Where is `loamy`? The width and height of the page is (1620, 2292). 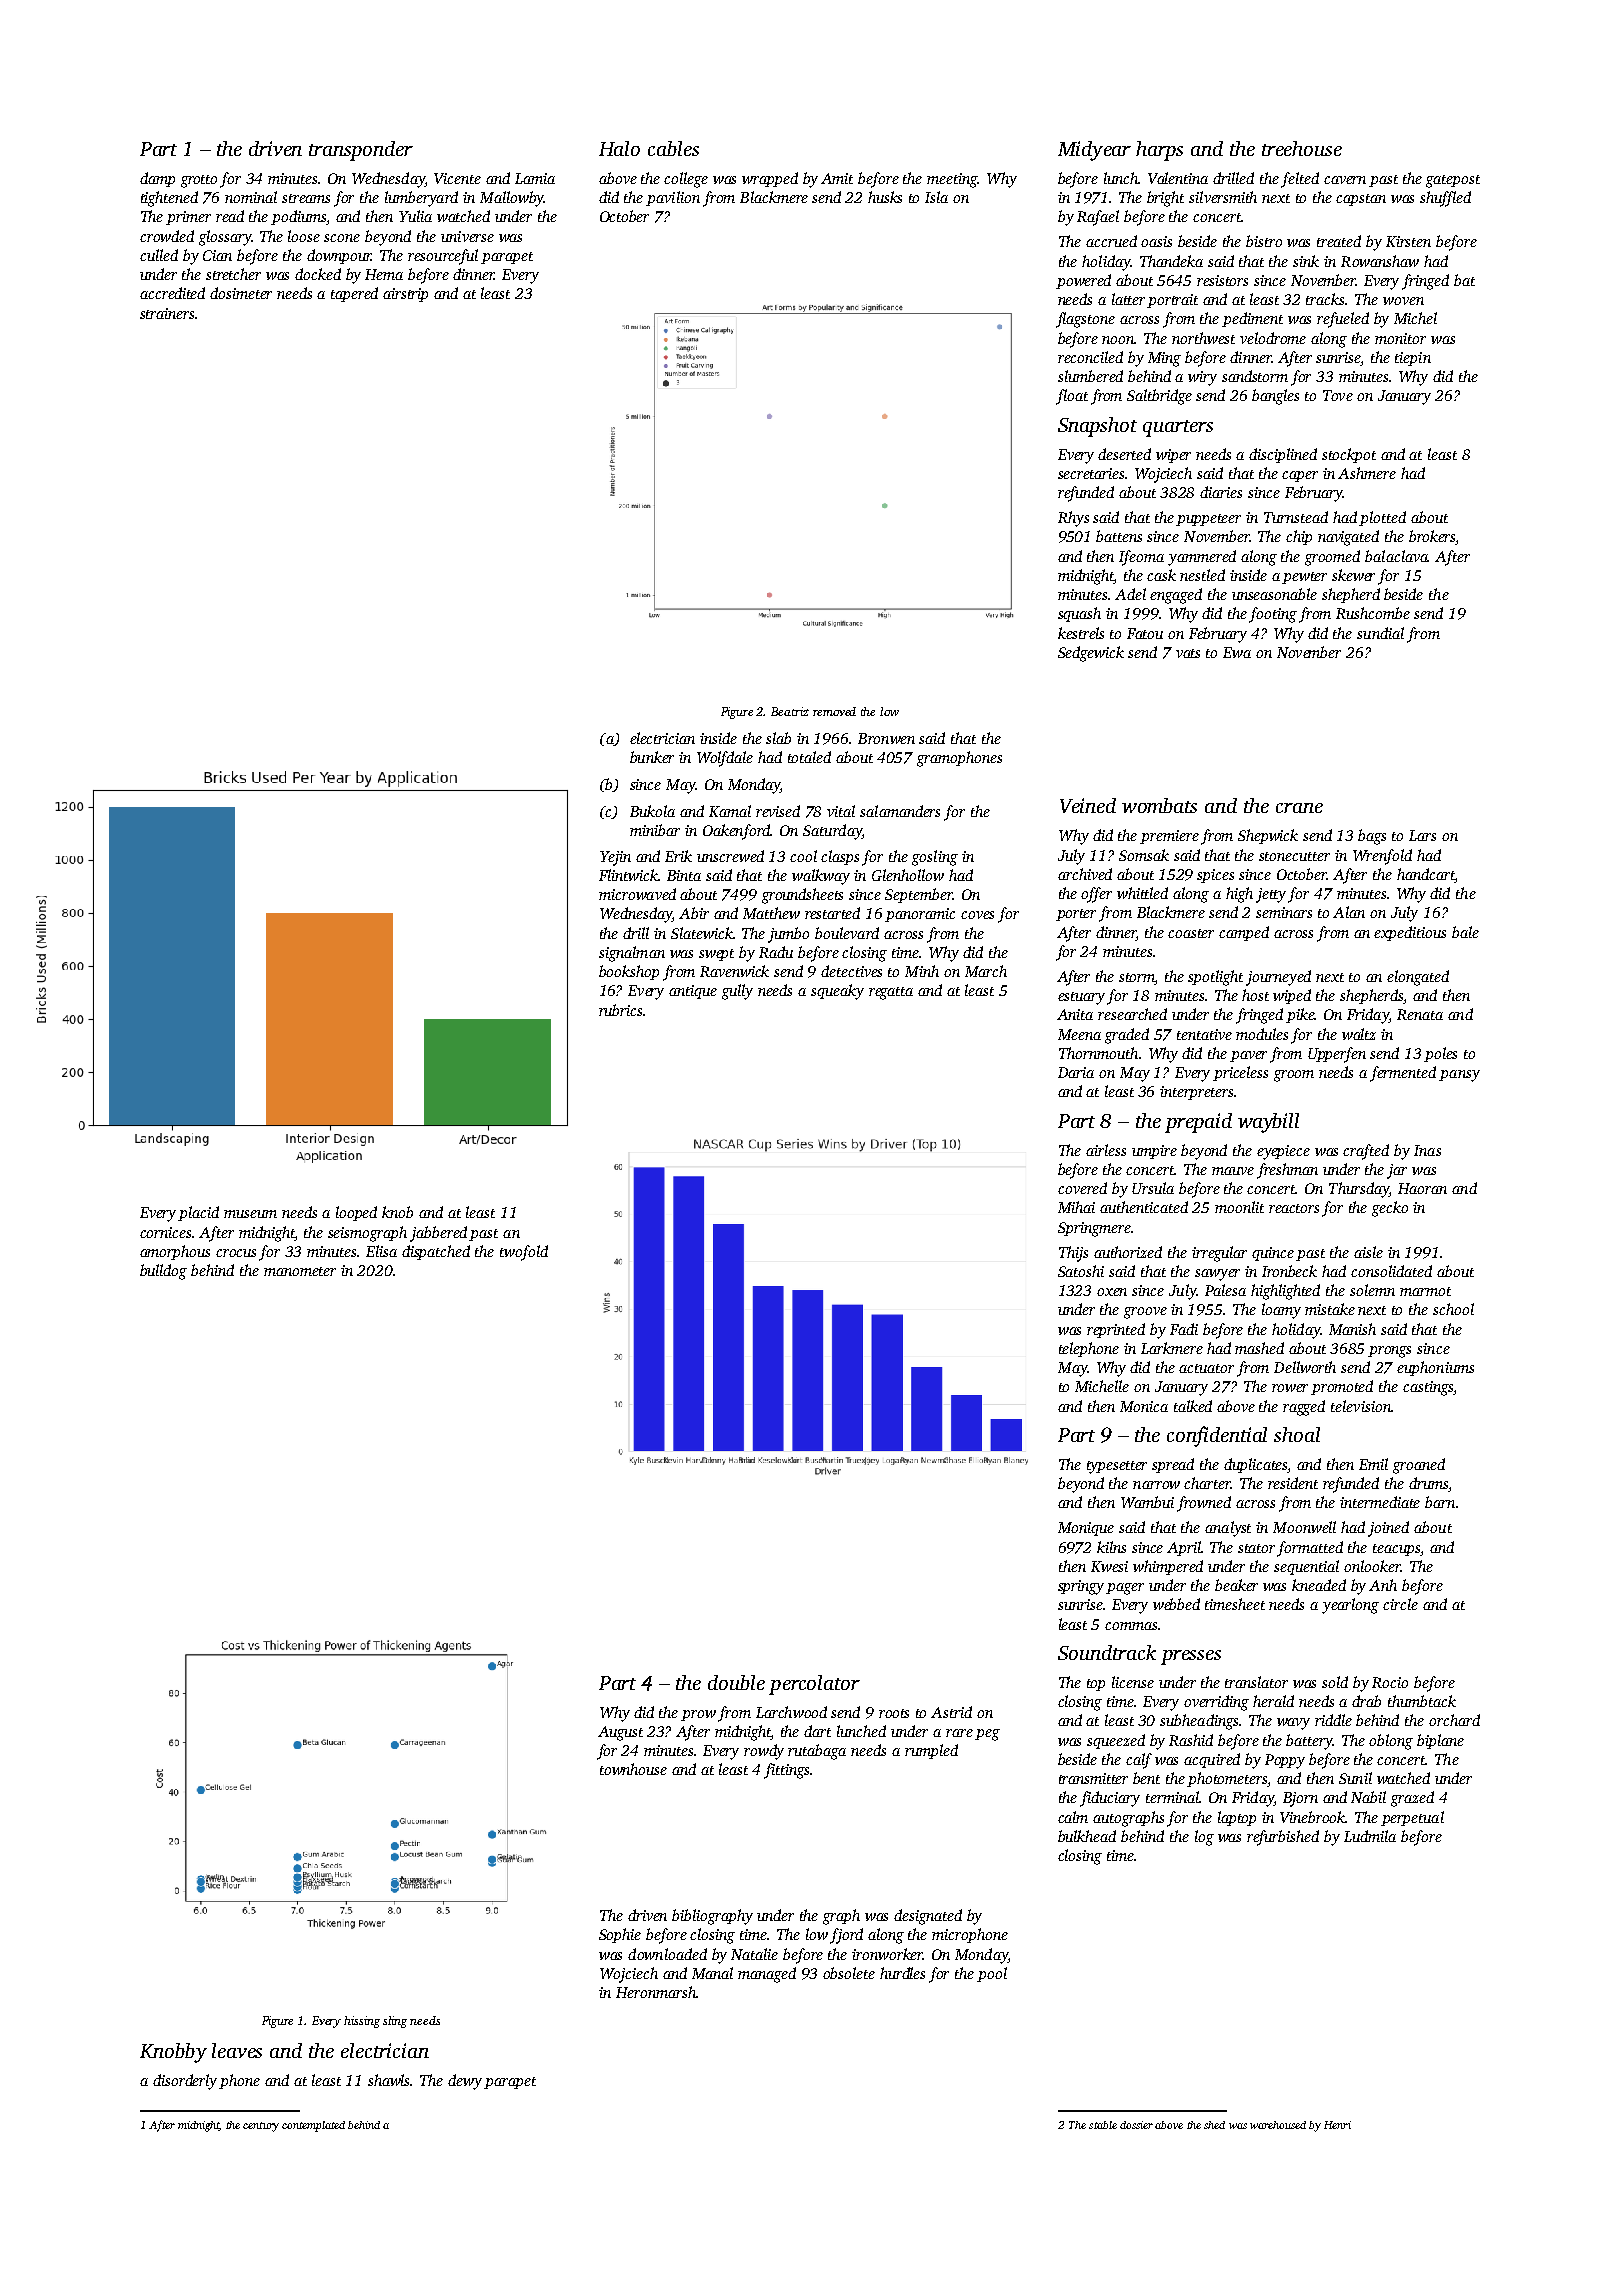
loamy is located at coordinates (1281, 1311).
